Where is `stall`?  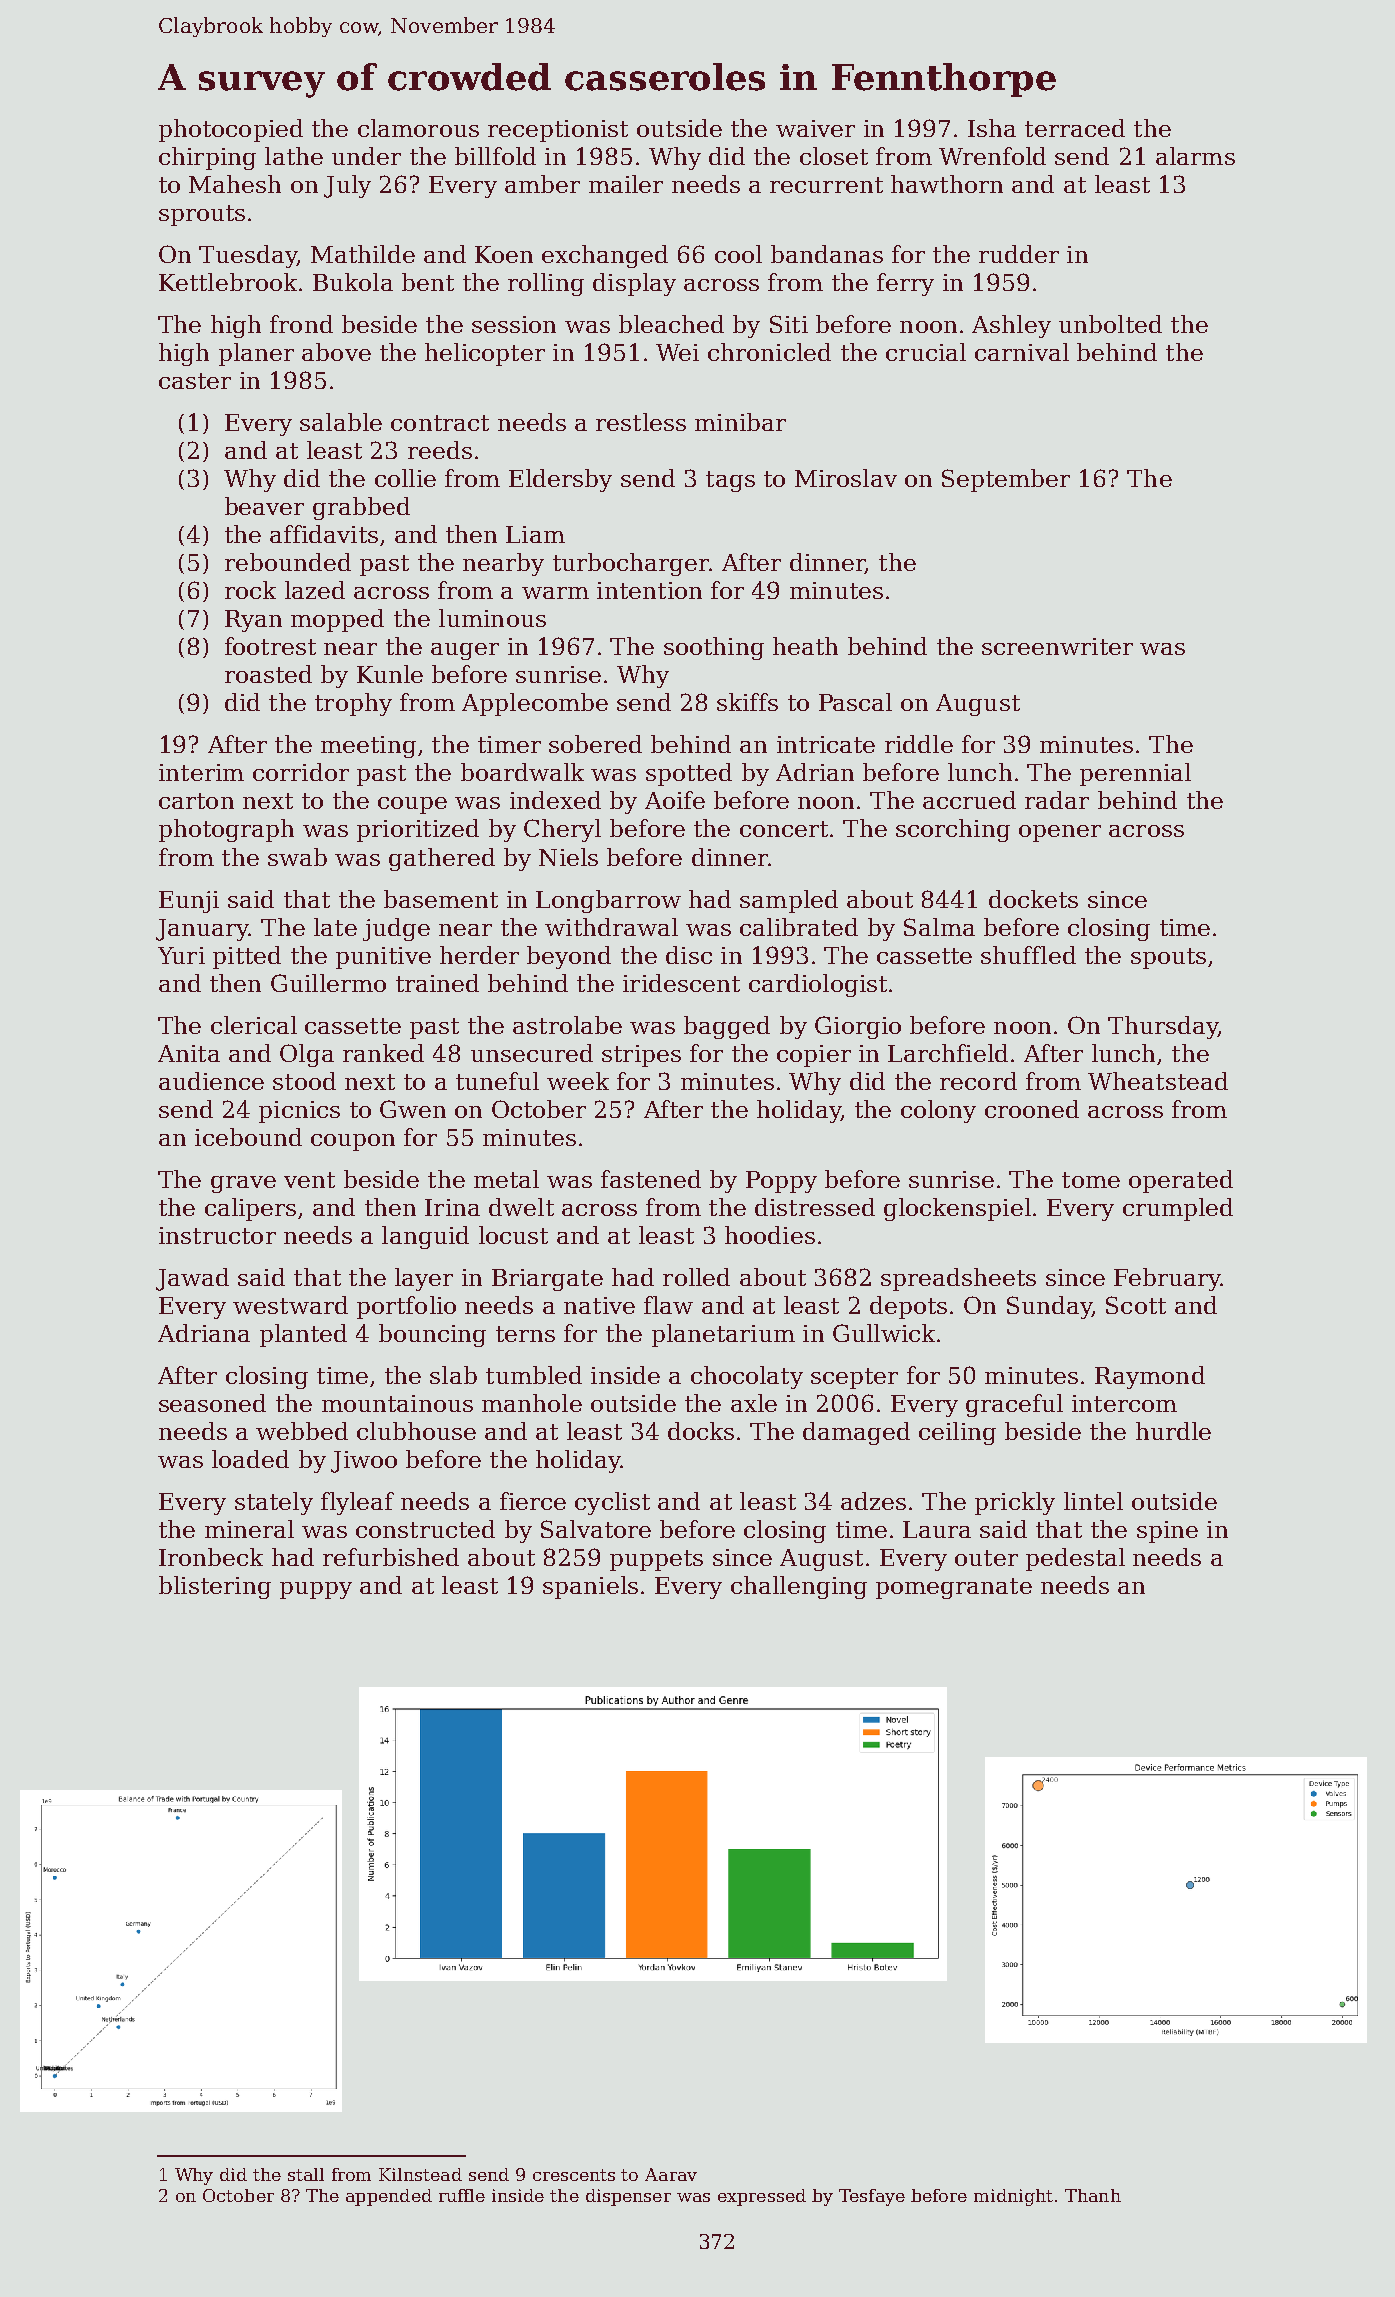 stall is located at coordinates (306, 2174).
